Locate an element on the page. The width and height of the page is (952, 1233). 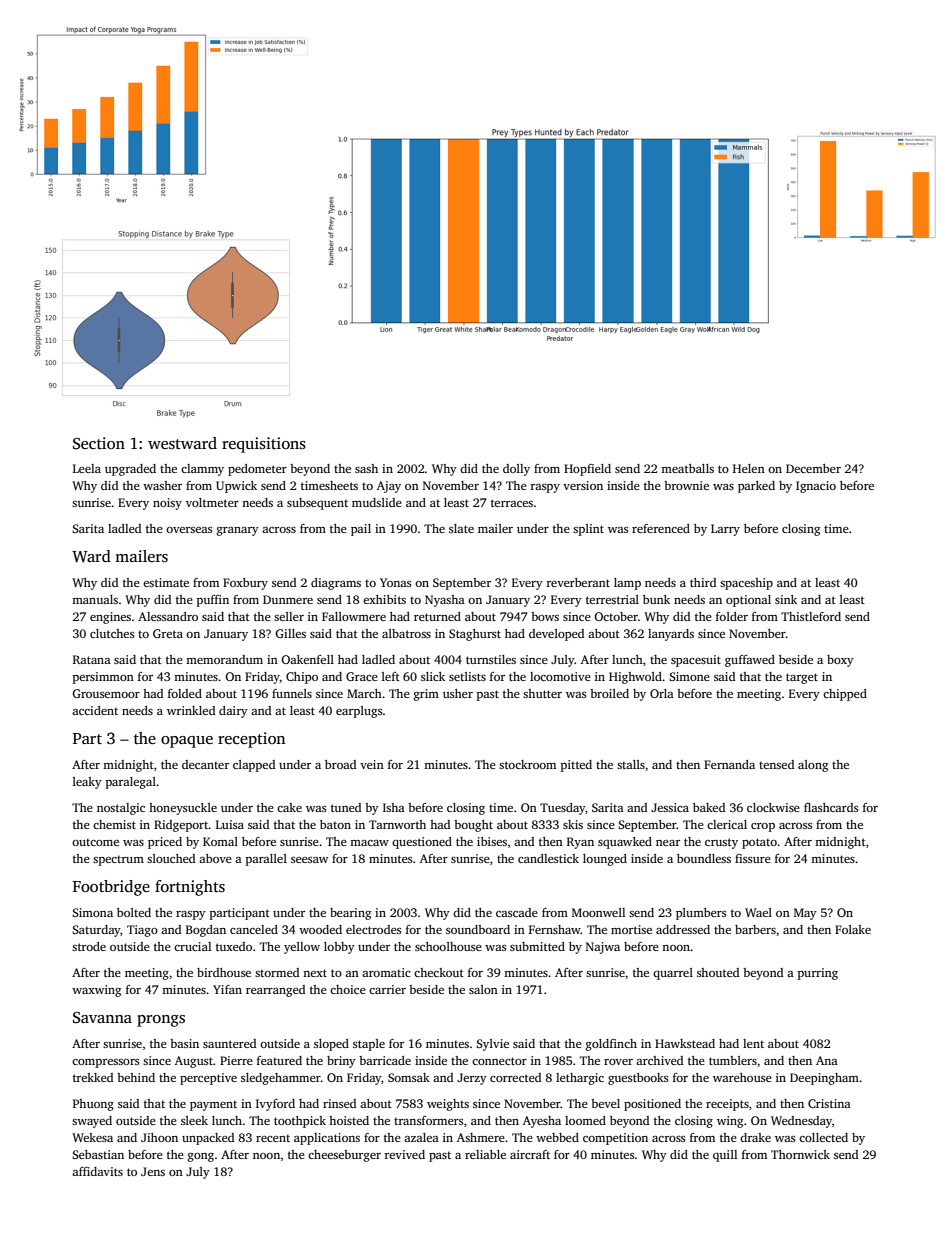
stockroom is located at coordinates (527, 764).
